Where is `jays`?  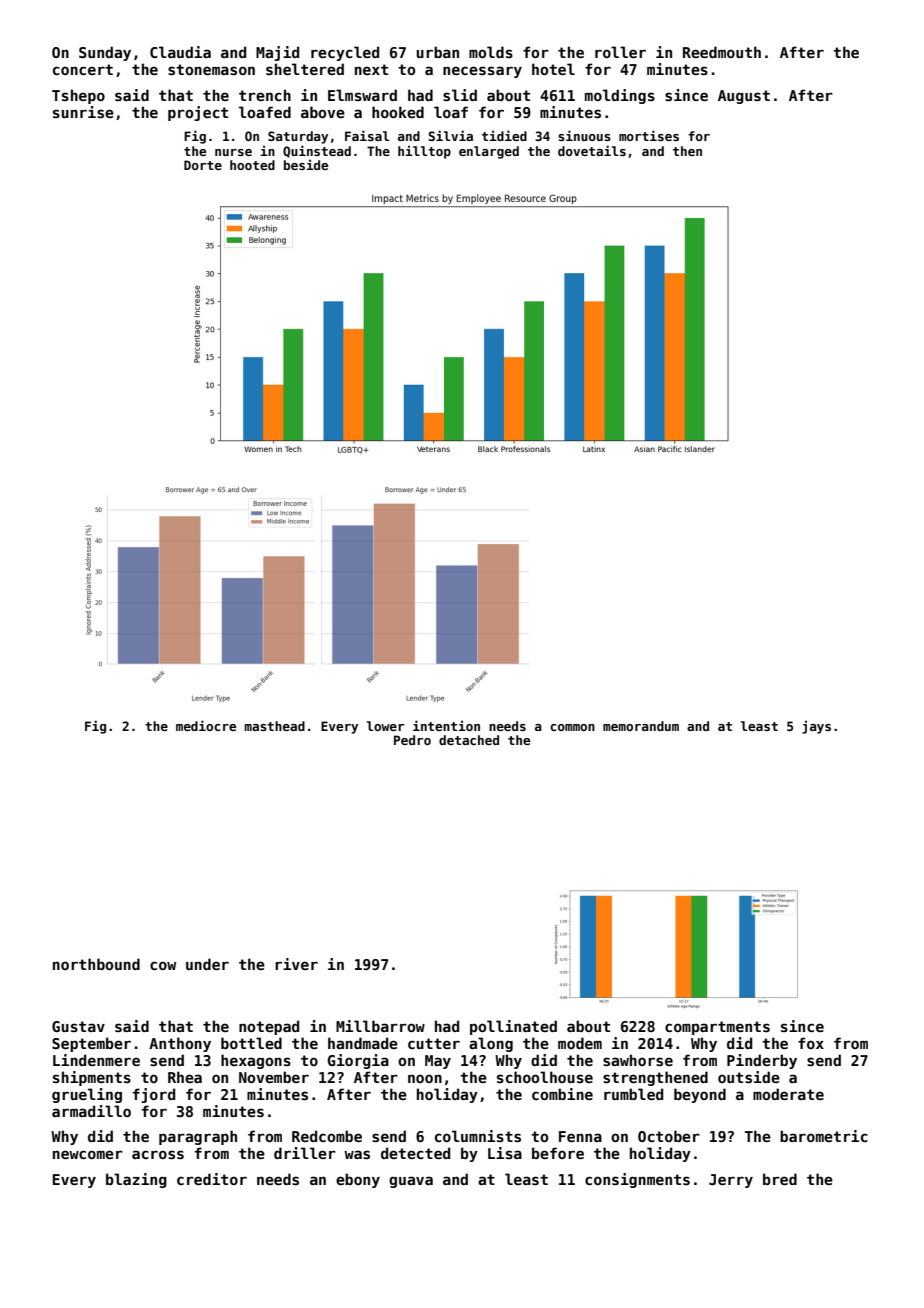
jays is located at coordinates (816, 727).
